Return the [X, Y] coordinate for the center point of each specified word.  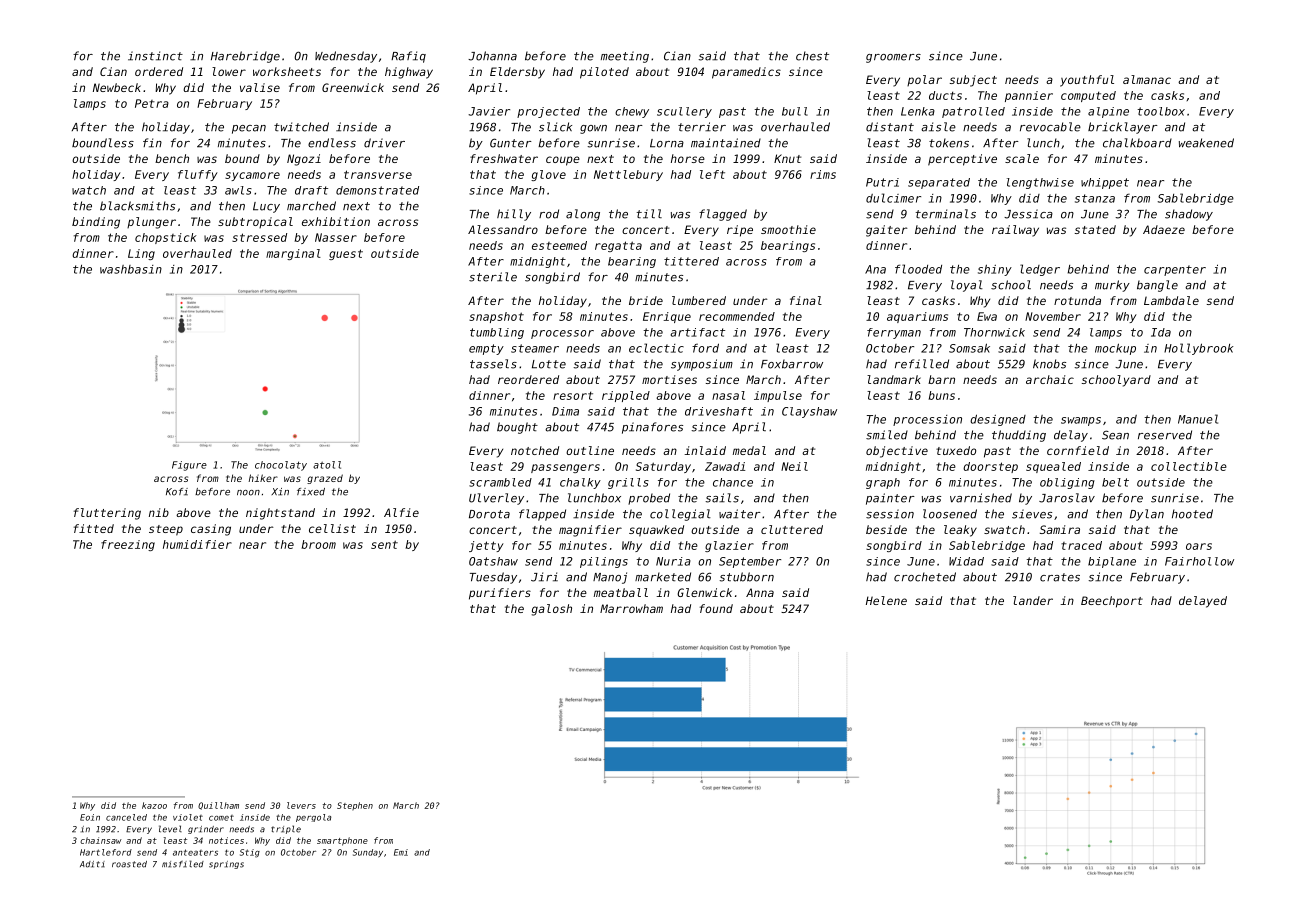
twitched [301, 127]
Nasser [336, 237]
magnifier [590, 531]
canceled [126, 817]
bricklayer [1123, 128]
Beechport [1112, 602]
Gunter [511, 143]
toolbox [1161, 111]
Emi [401, 852]
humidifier [197, 544]
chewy [632, 112]
